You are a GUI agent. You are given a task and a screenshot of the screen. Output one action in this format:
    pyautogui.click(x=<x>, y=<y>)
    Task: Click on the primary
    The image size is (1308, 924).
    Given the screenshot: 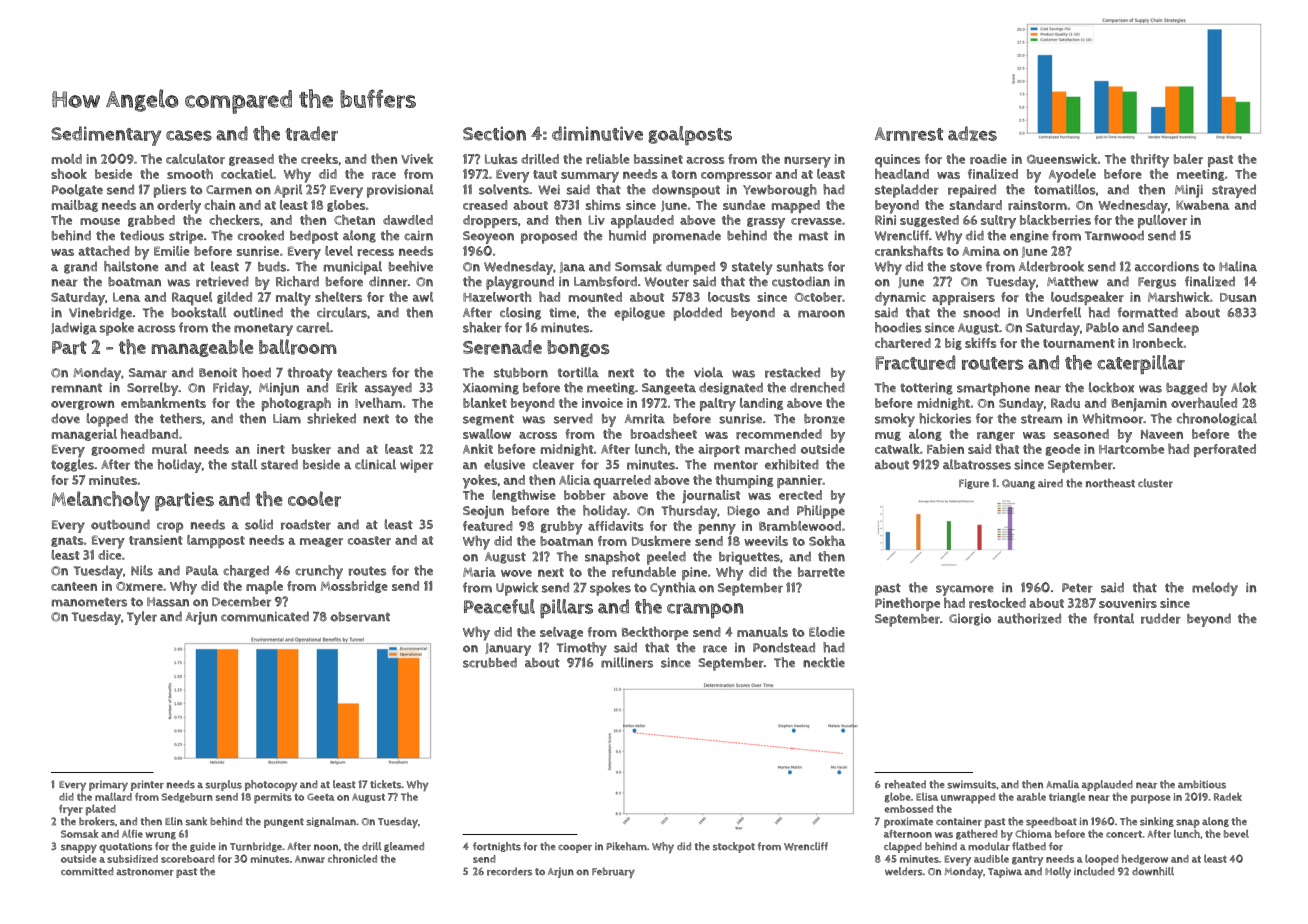 What is the action you would take?
    pyautogui.click(x=108, y=785)
